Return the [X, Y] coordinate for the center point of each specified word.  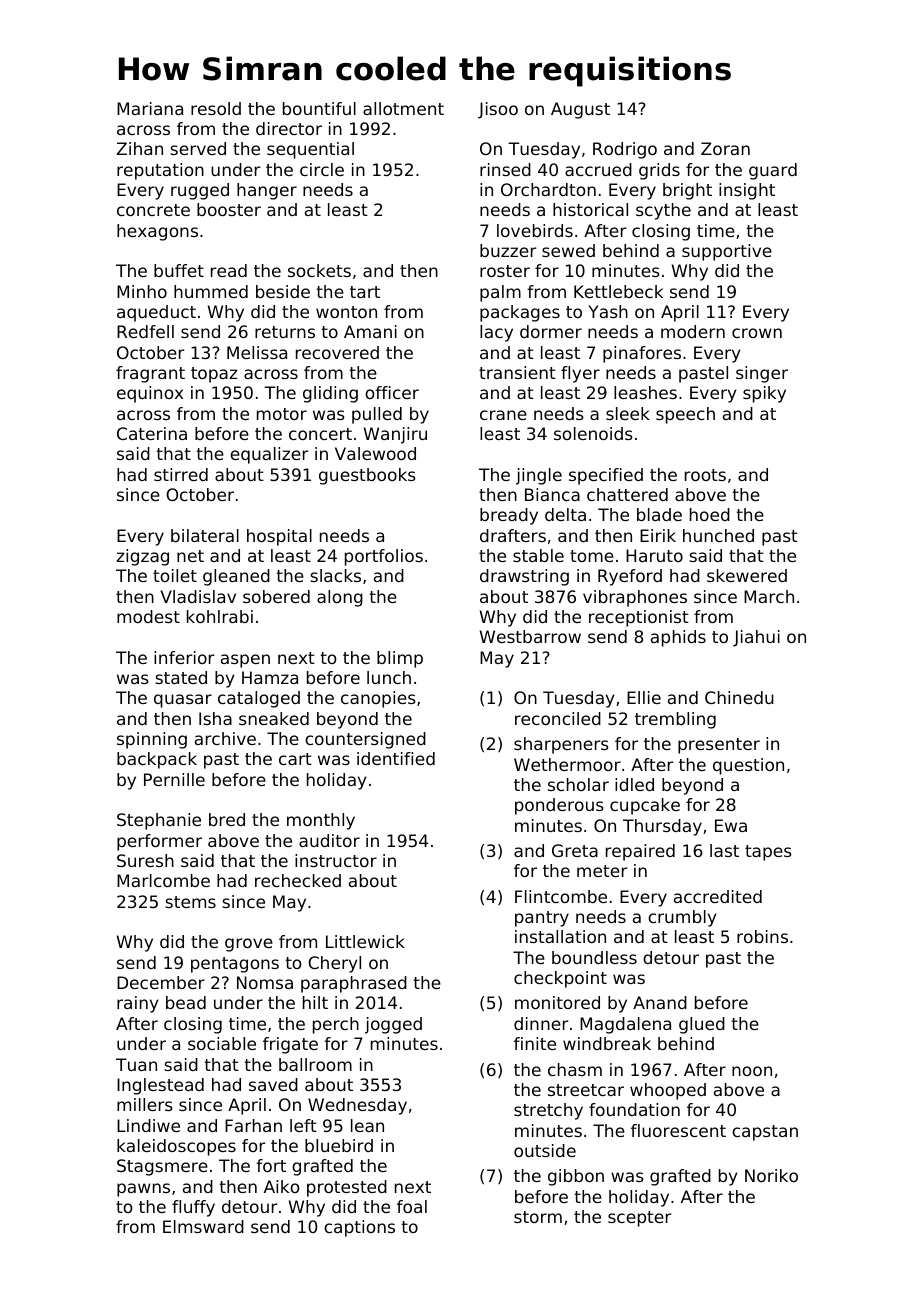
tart [365, 292]
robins [762, 936]
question [748, 766]
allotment [403, 108]
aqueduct [156, 313]
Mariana [150, 108]
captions [359, 1228]
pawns [143, 1190]
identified [396, 758]
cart [295, 759]
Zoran [725, 148]
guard [773, 171]
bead [186, 1002]
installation [560, 936]
